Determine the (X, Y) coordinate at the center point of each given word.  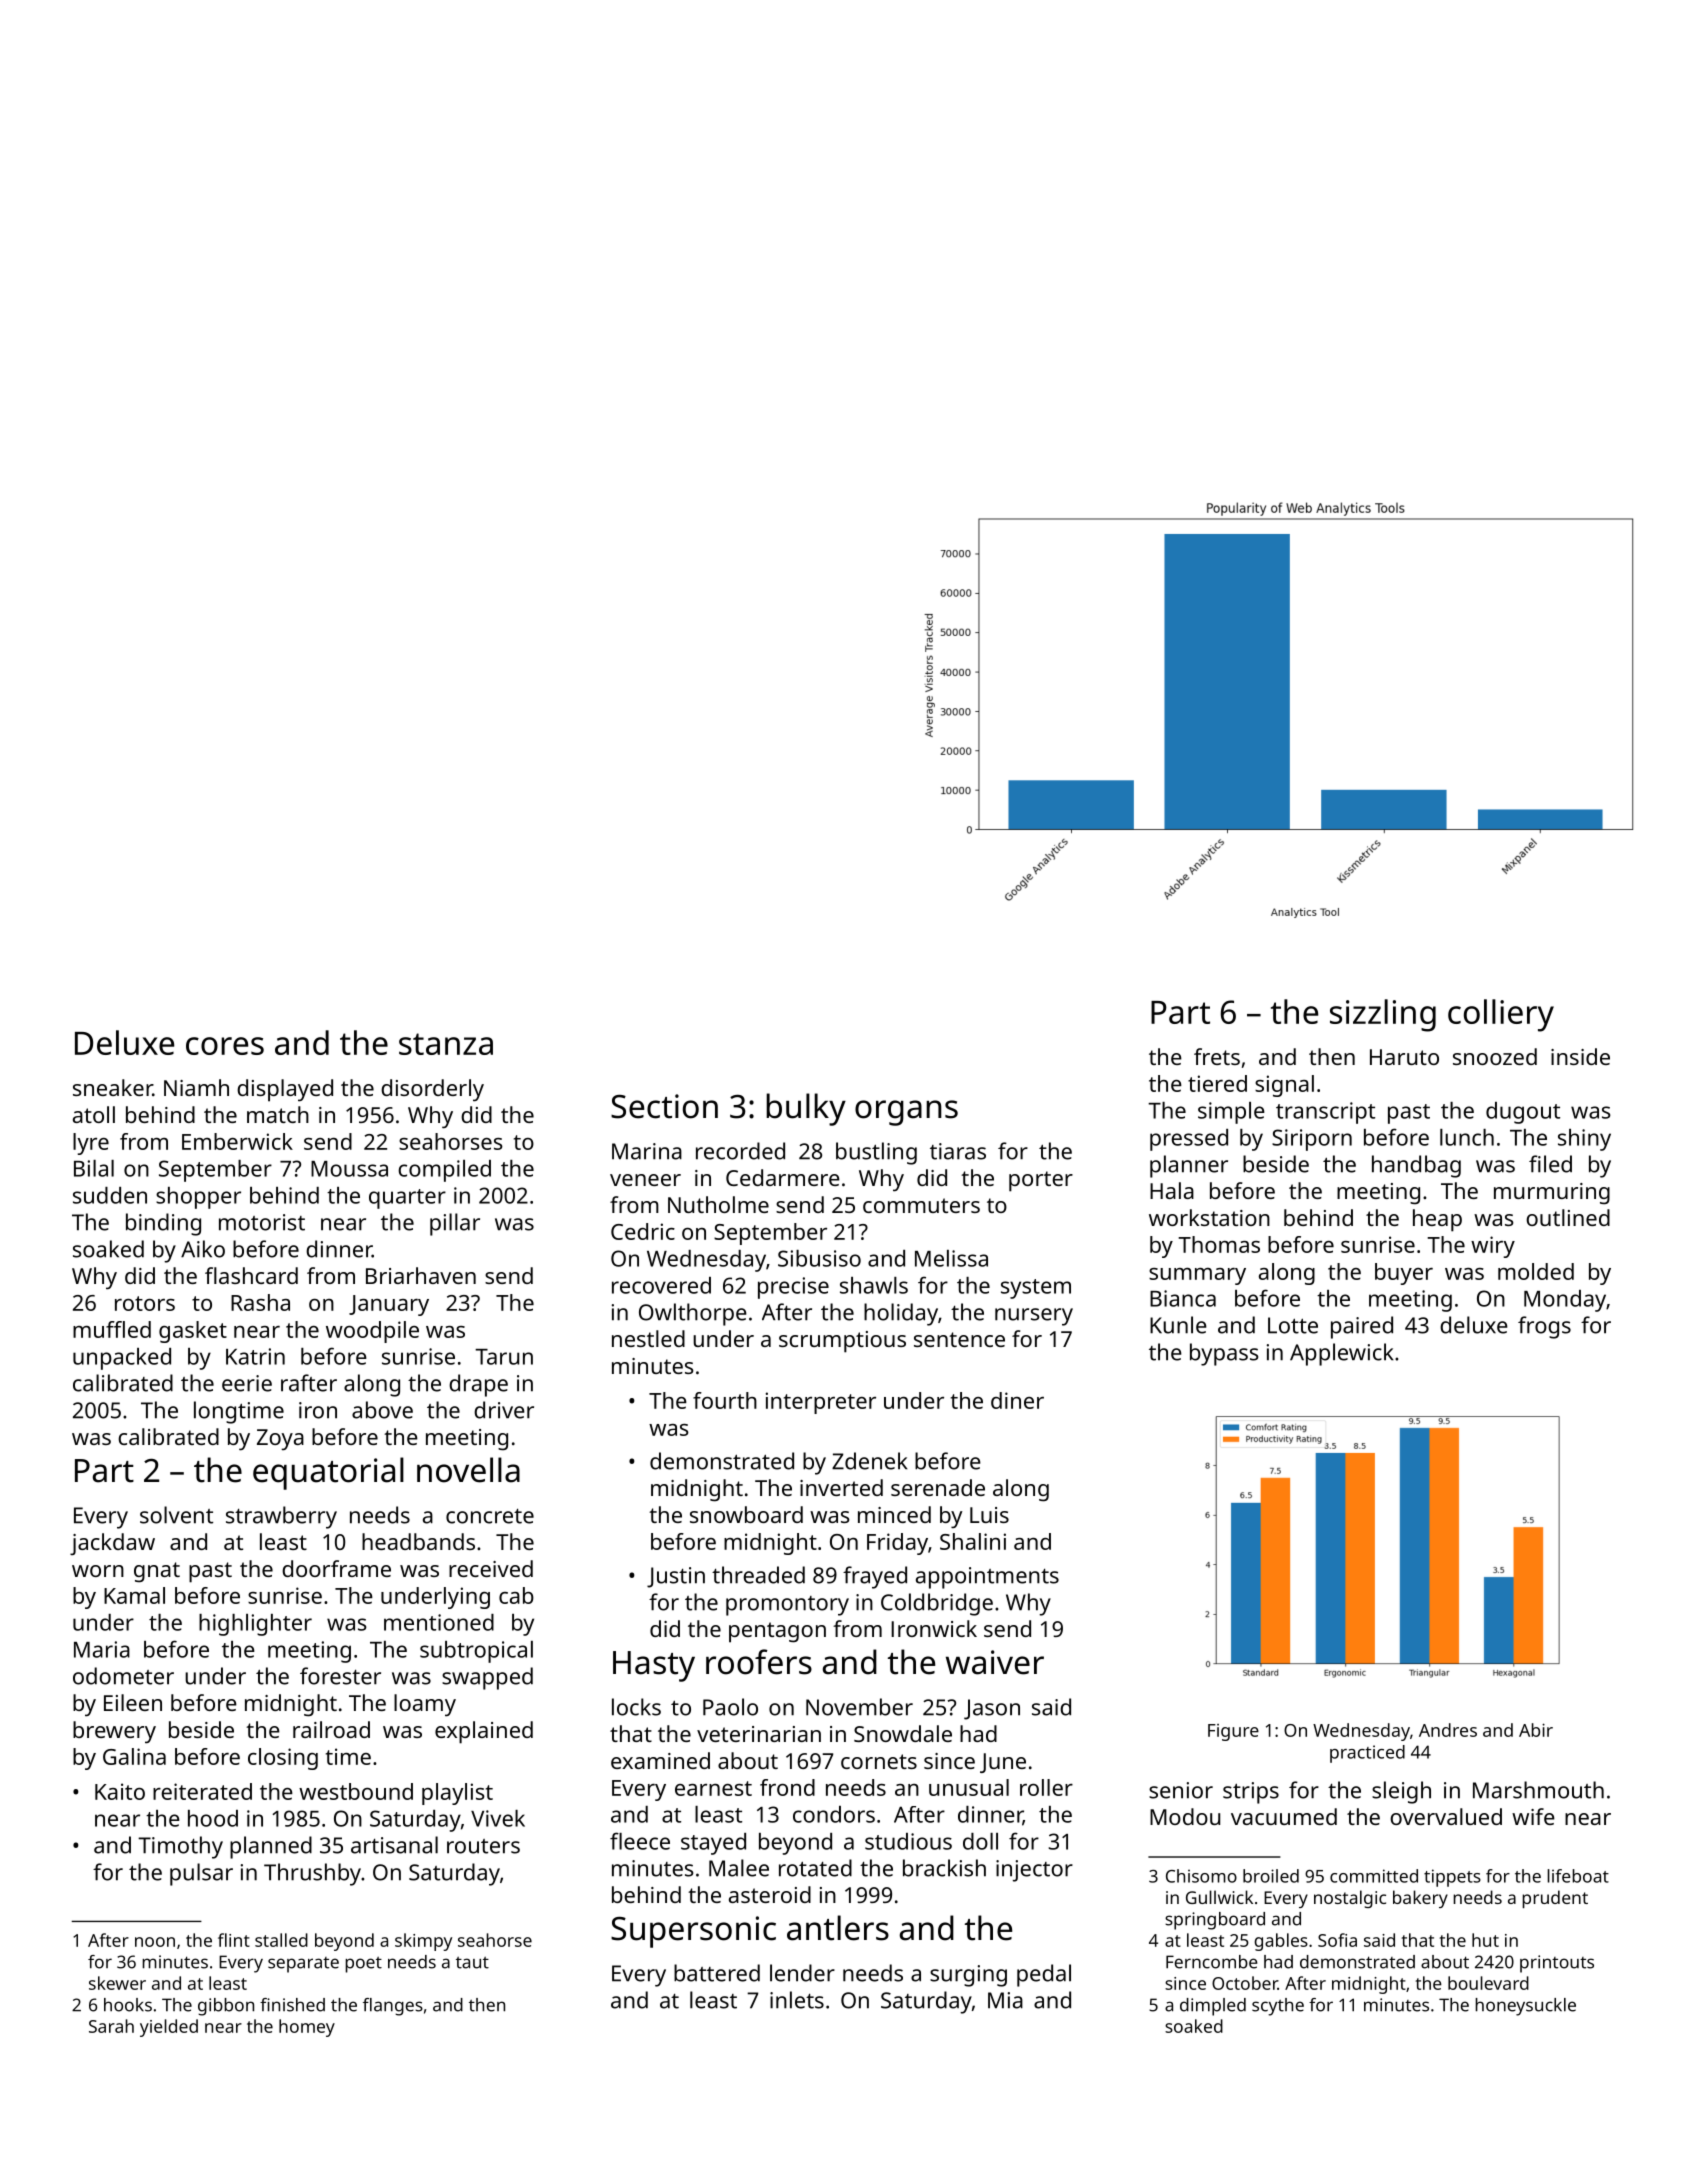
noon (155, 1942)
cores (225, 1046)
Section (664, 1106)
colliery (1501, 1015)
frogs (1544, 1327)
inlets (797, 2000)
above (382, 1410)
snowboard (746, 1514)
